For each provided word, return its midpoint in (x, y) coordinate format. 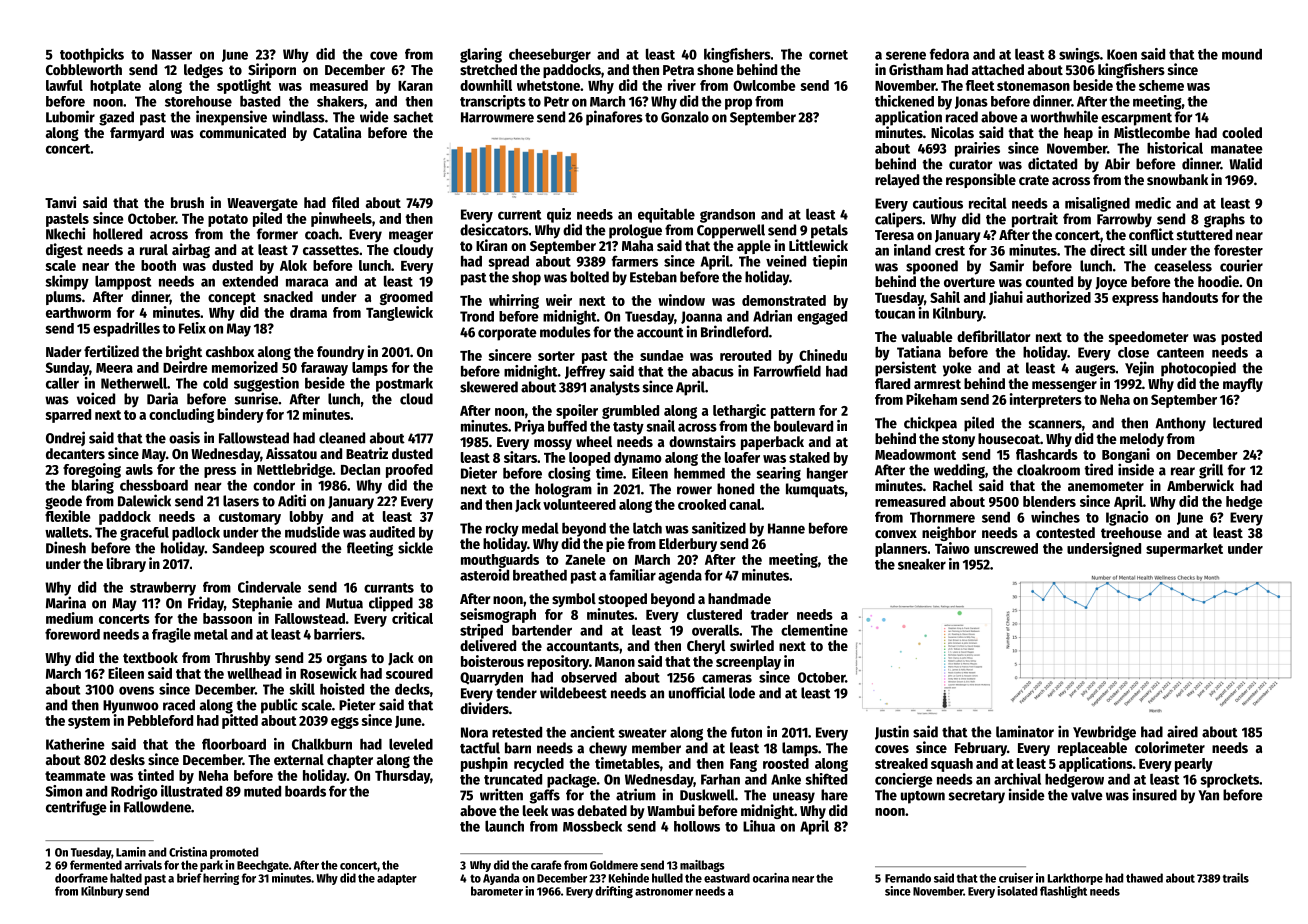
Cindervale (269, 587)
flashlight (1063, 892)
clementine (814, 630)
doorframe (81, 878)
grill (1211, 471)
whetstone (548, 85)
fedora (949, 54)
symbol (574, 600)
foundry (340, 353)
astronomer (664, 892)
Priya (530, 427)
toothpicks (92, 55)
